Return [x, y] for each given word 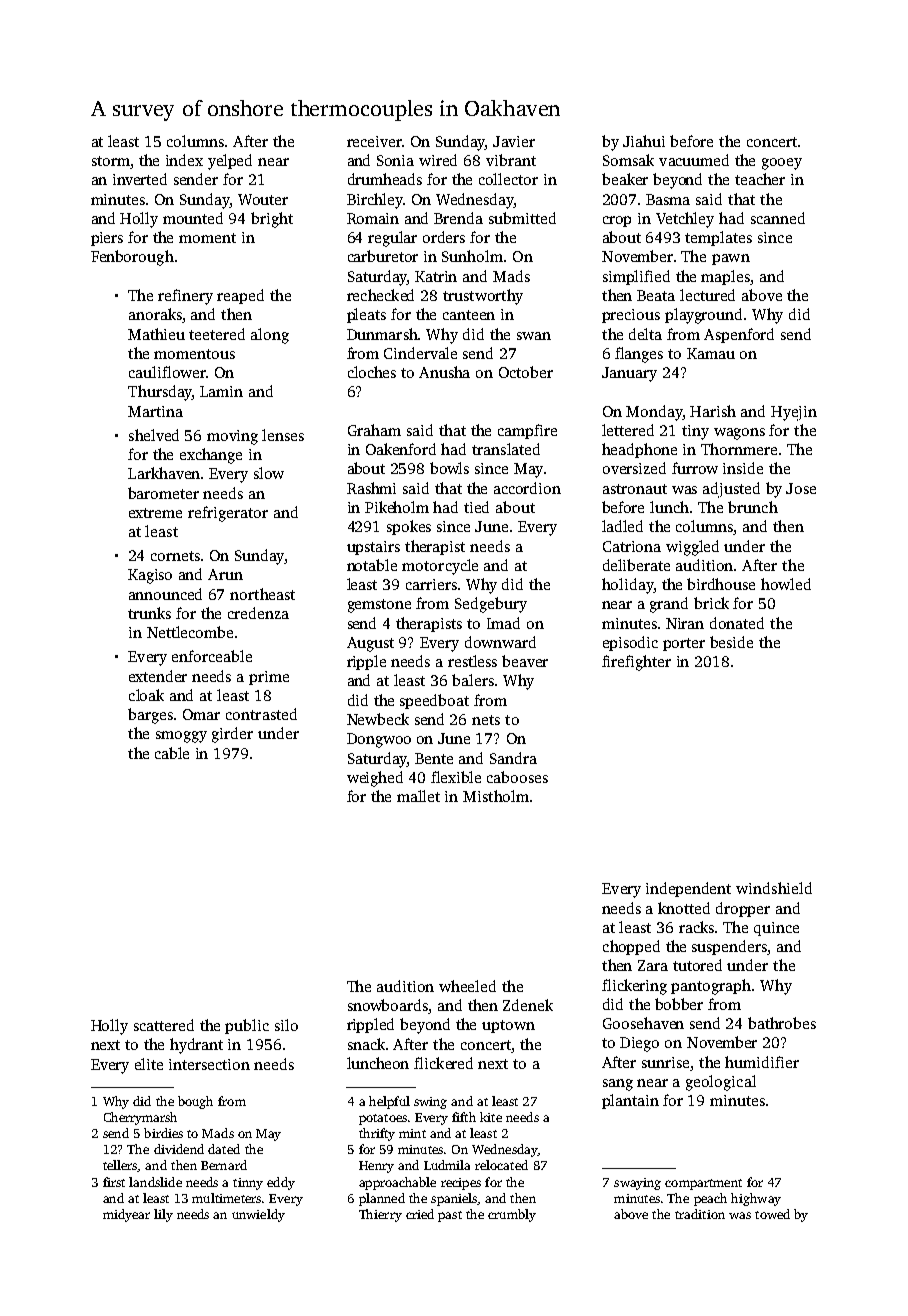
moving [232, 437]
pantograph [711, 987]
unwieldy [258, 1215]
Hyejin [794, 413]
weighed [375, 779]
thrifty [377, 1134]
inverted [140, 179]
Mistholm [496, 796]
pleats [366, 315]
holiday [627, 586]
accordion [527, 488]
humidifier [762, 1062]
